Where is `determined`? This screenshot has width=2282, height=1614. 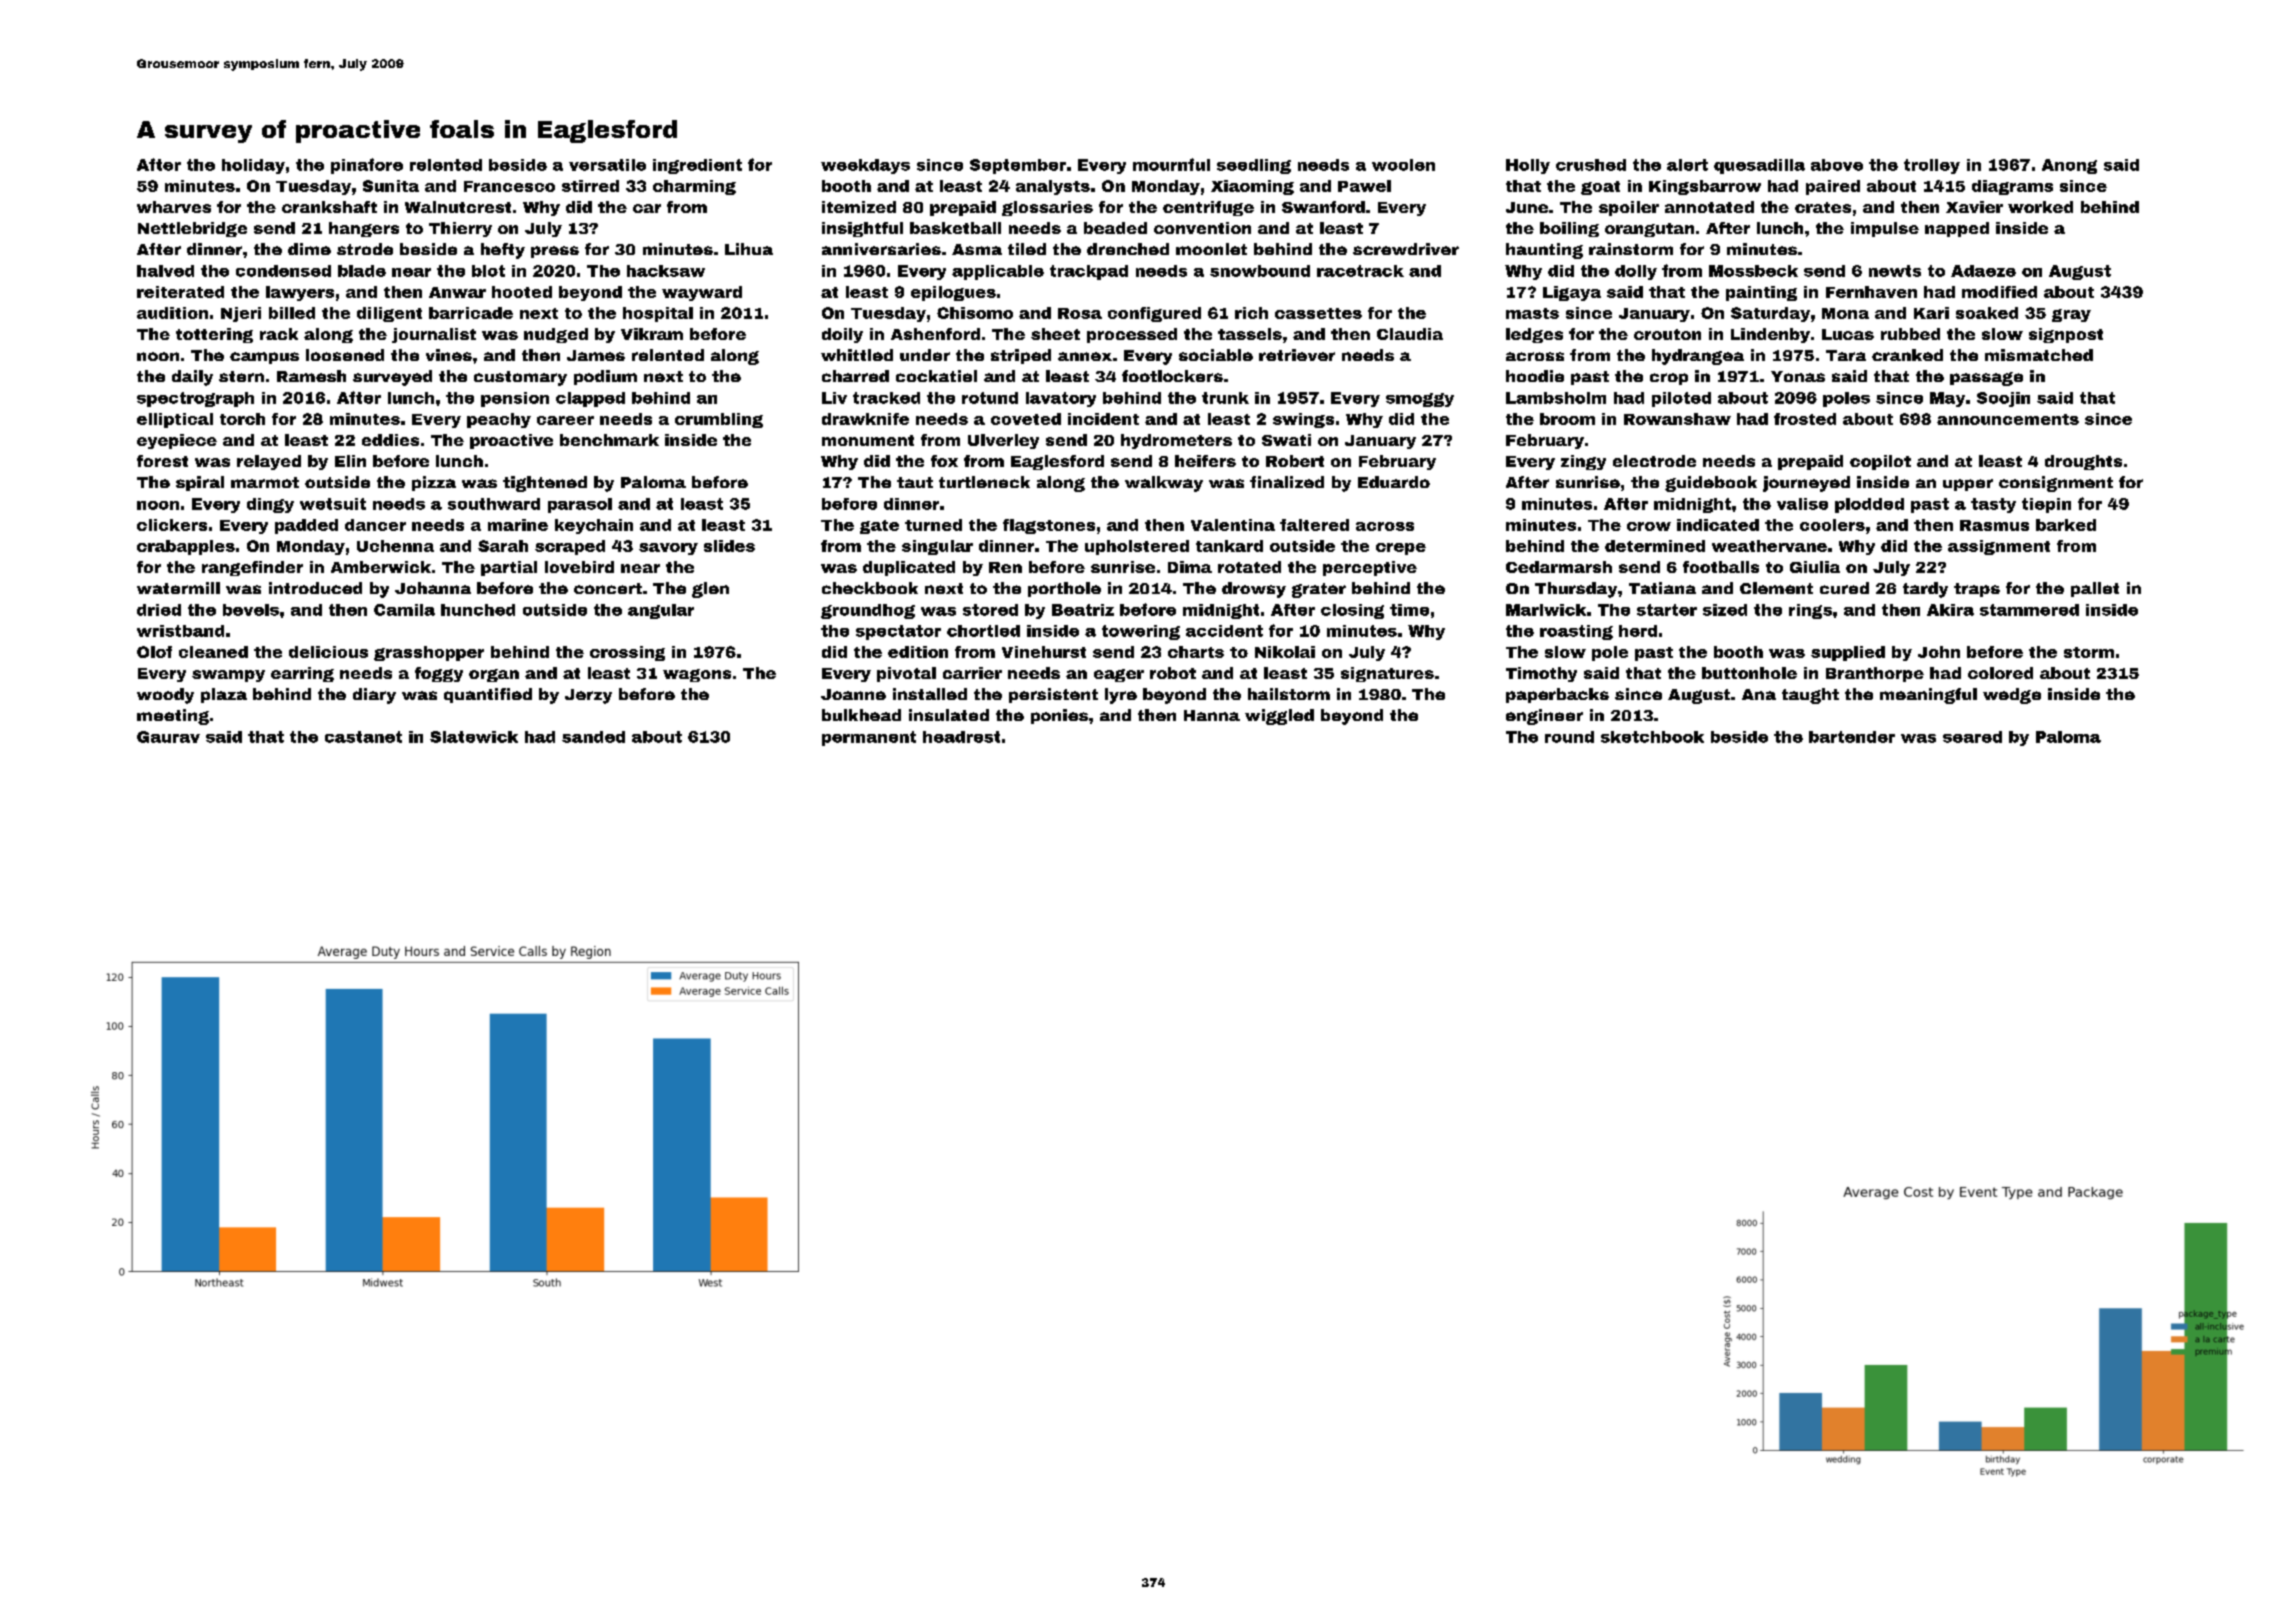
determined is located at coordinates (1655, 546).
